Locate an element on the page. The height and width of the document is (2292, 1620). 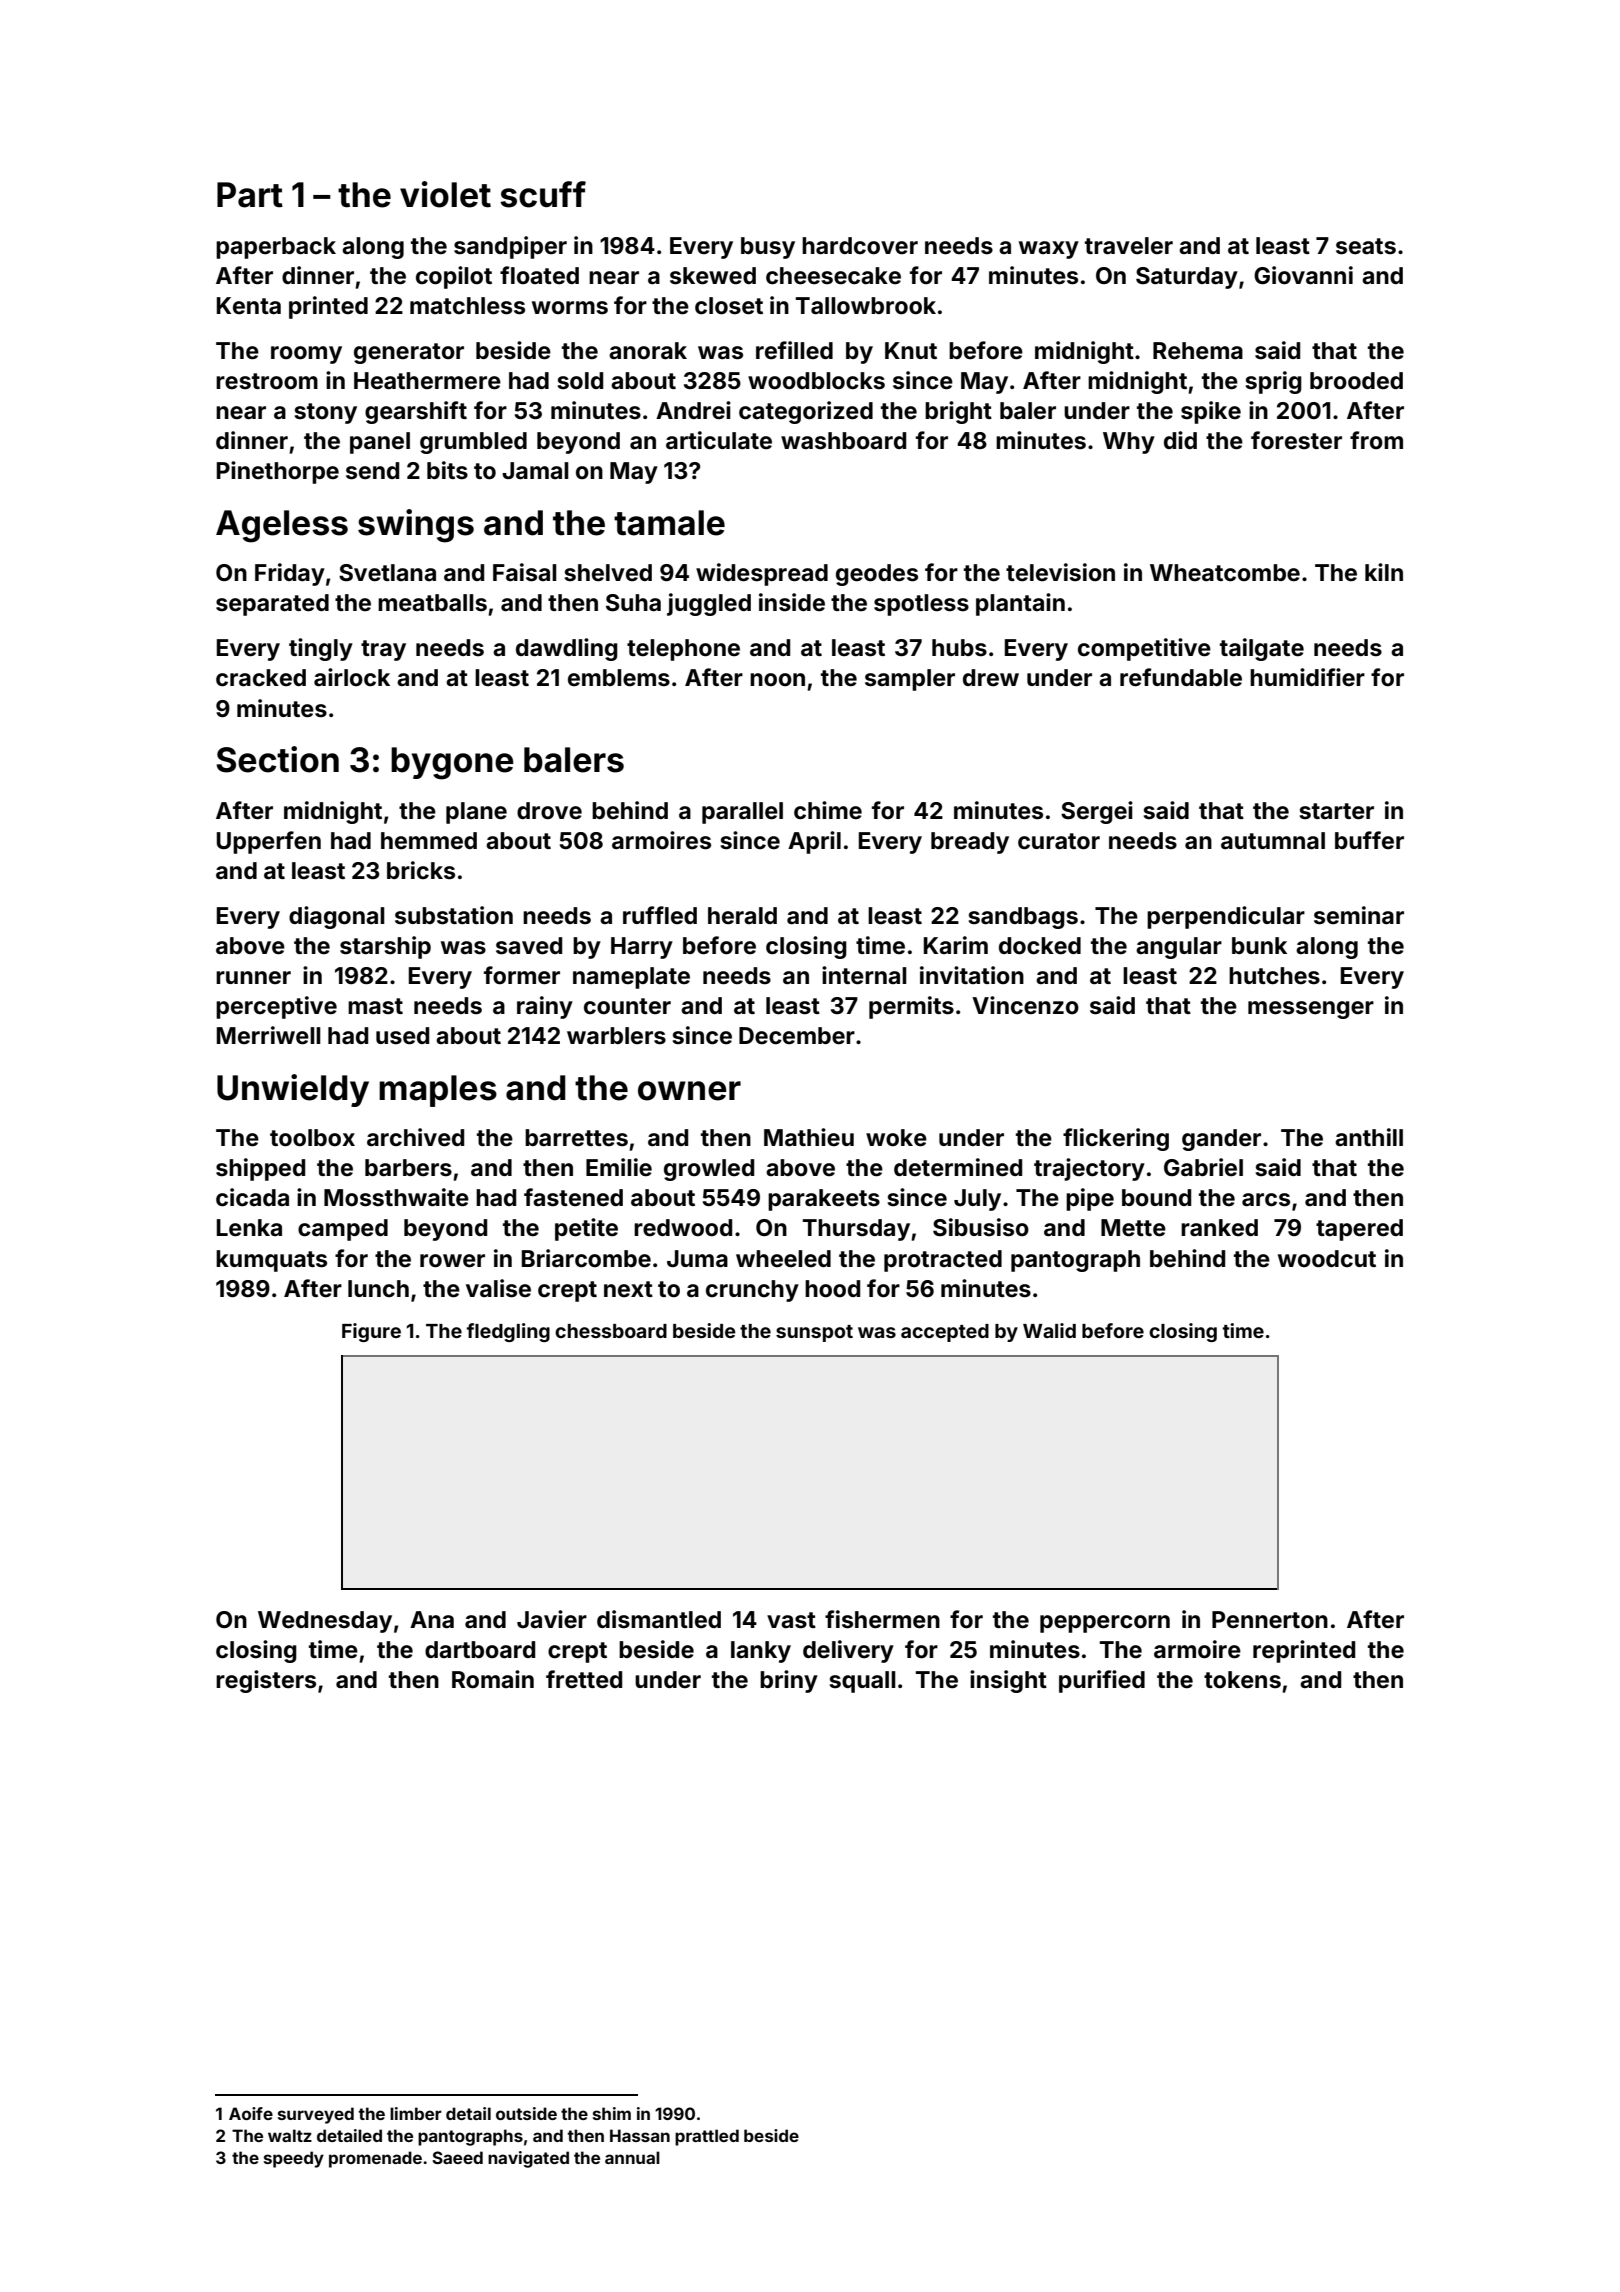
violet is located at coordinates (445, 194).
